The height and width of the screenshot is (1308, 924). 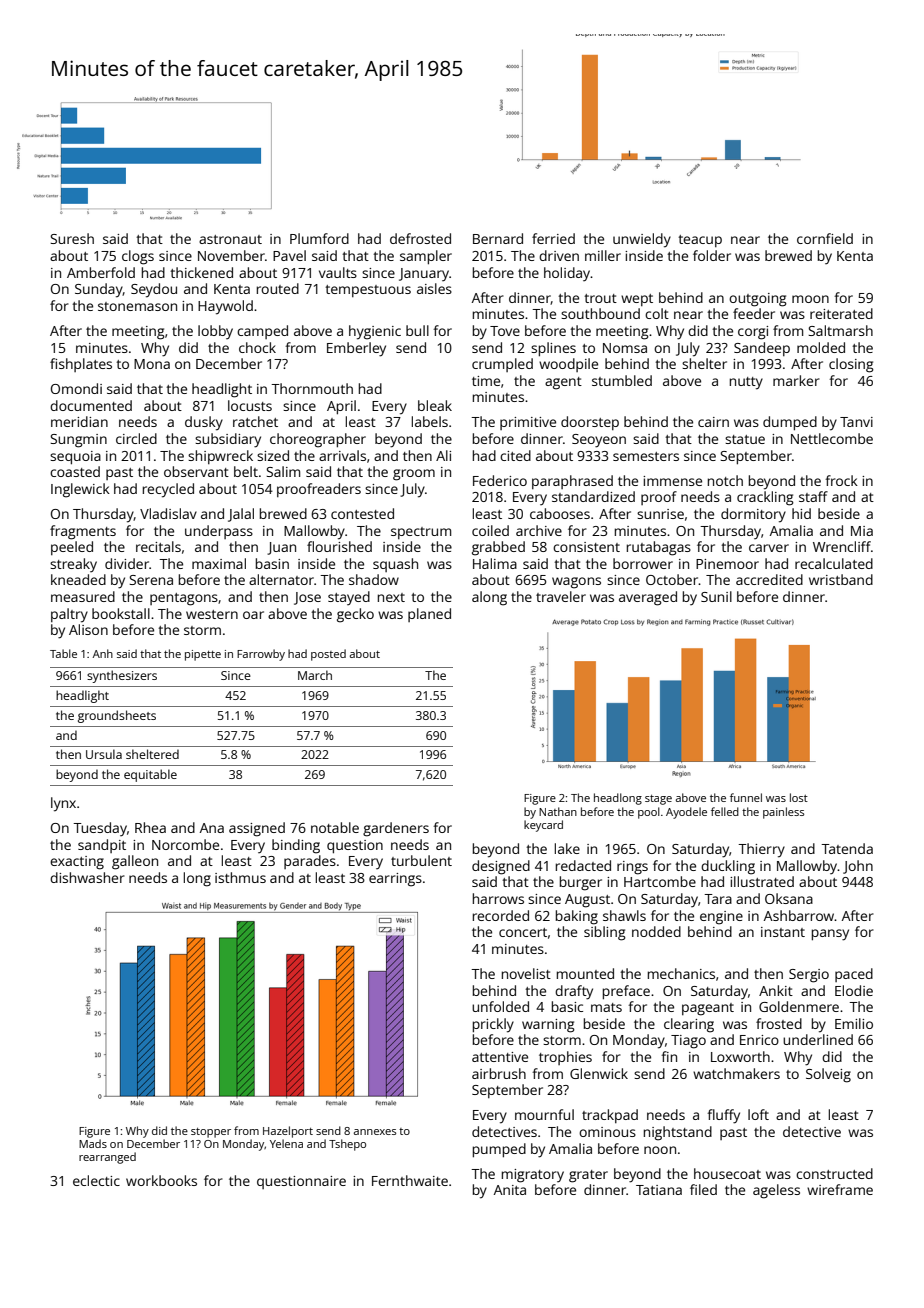 I want to click on recorded, so click(x=501, y=915).
